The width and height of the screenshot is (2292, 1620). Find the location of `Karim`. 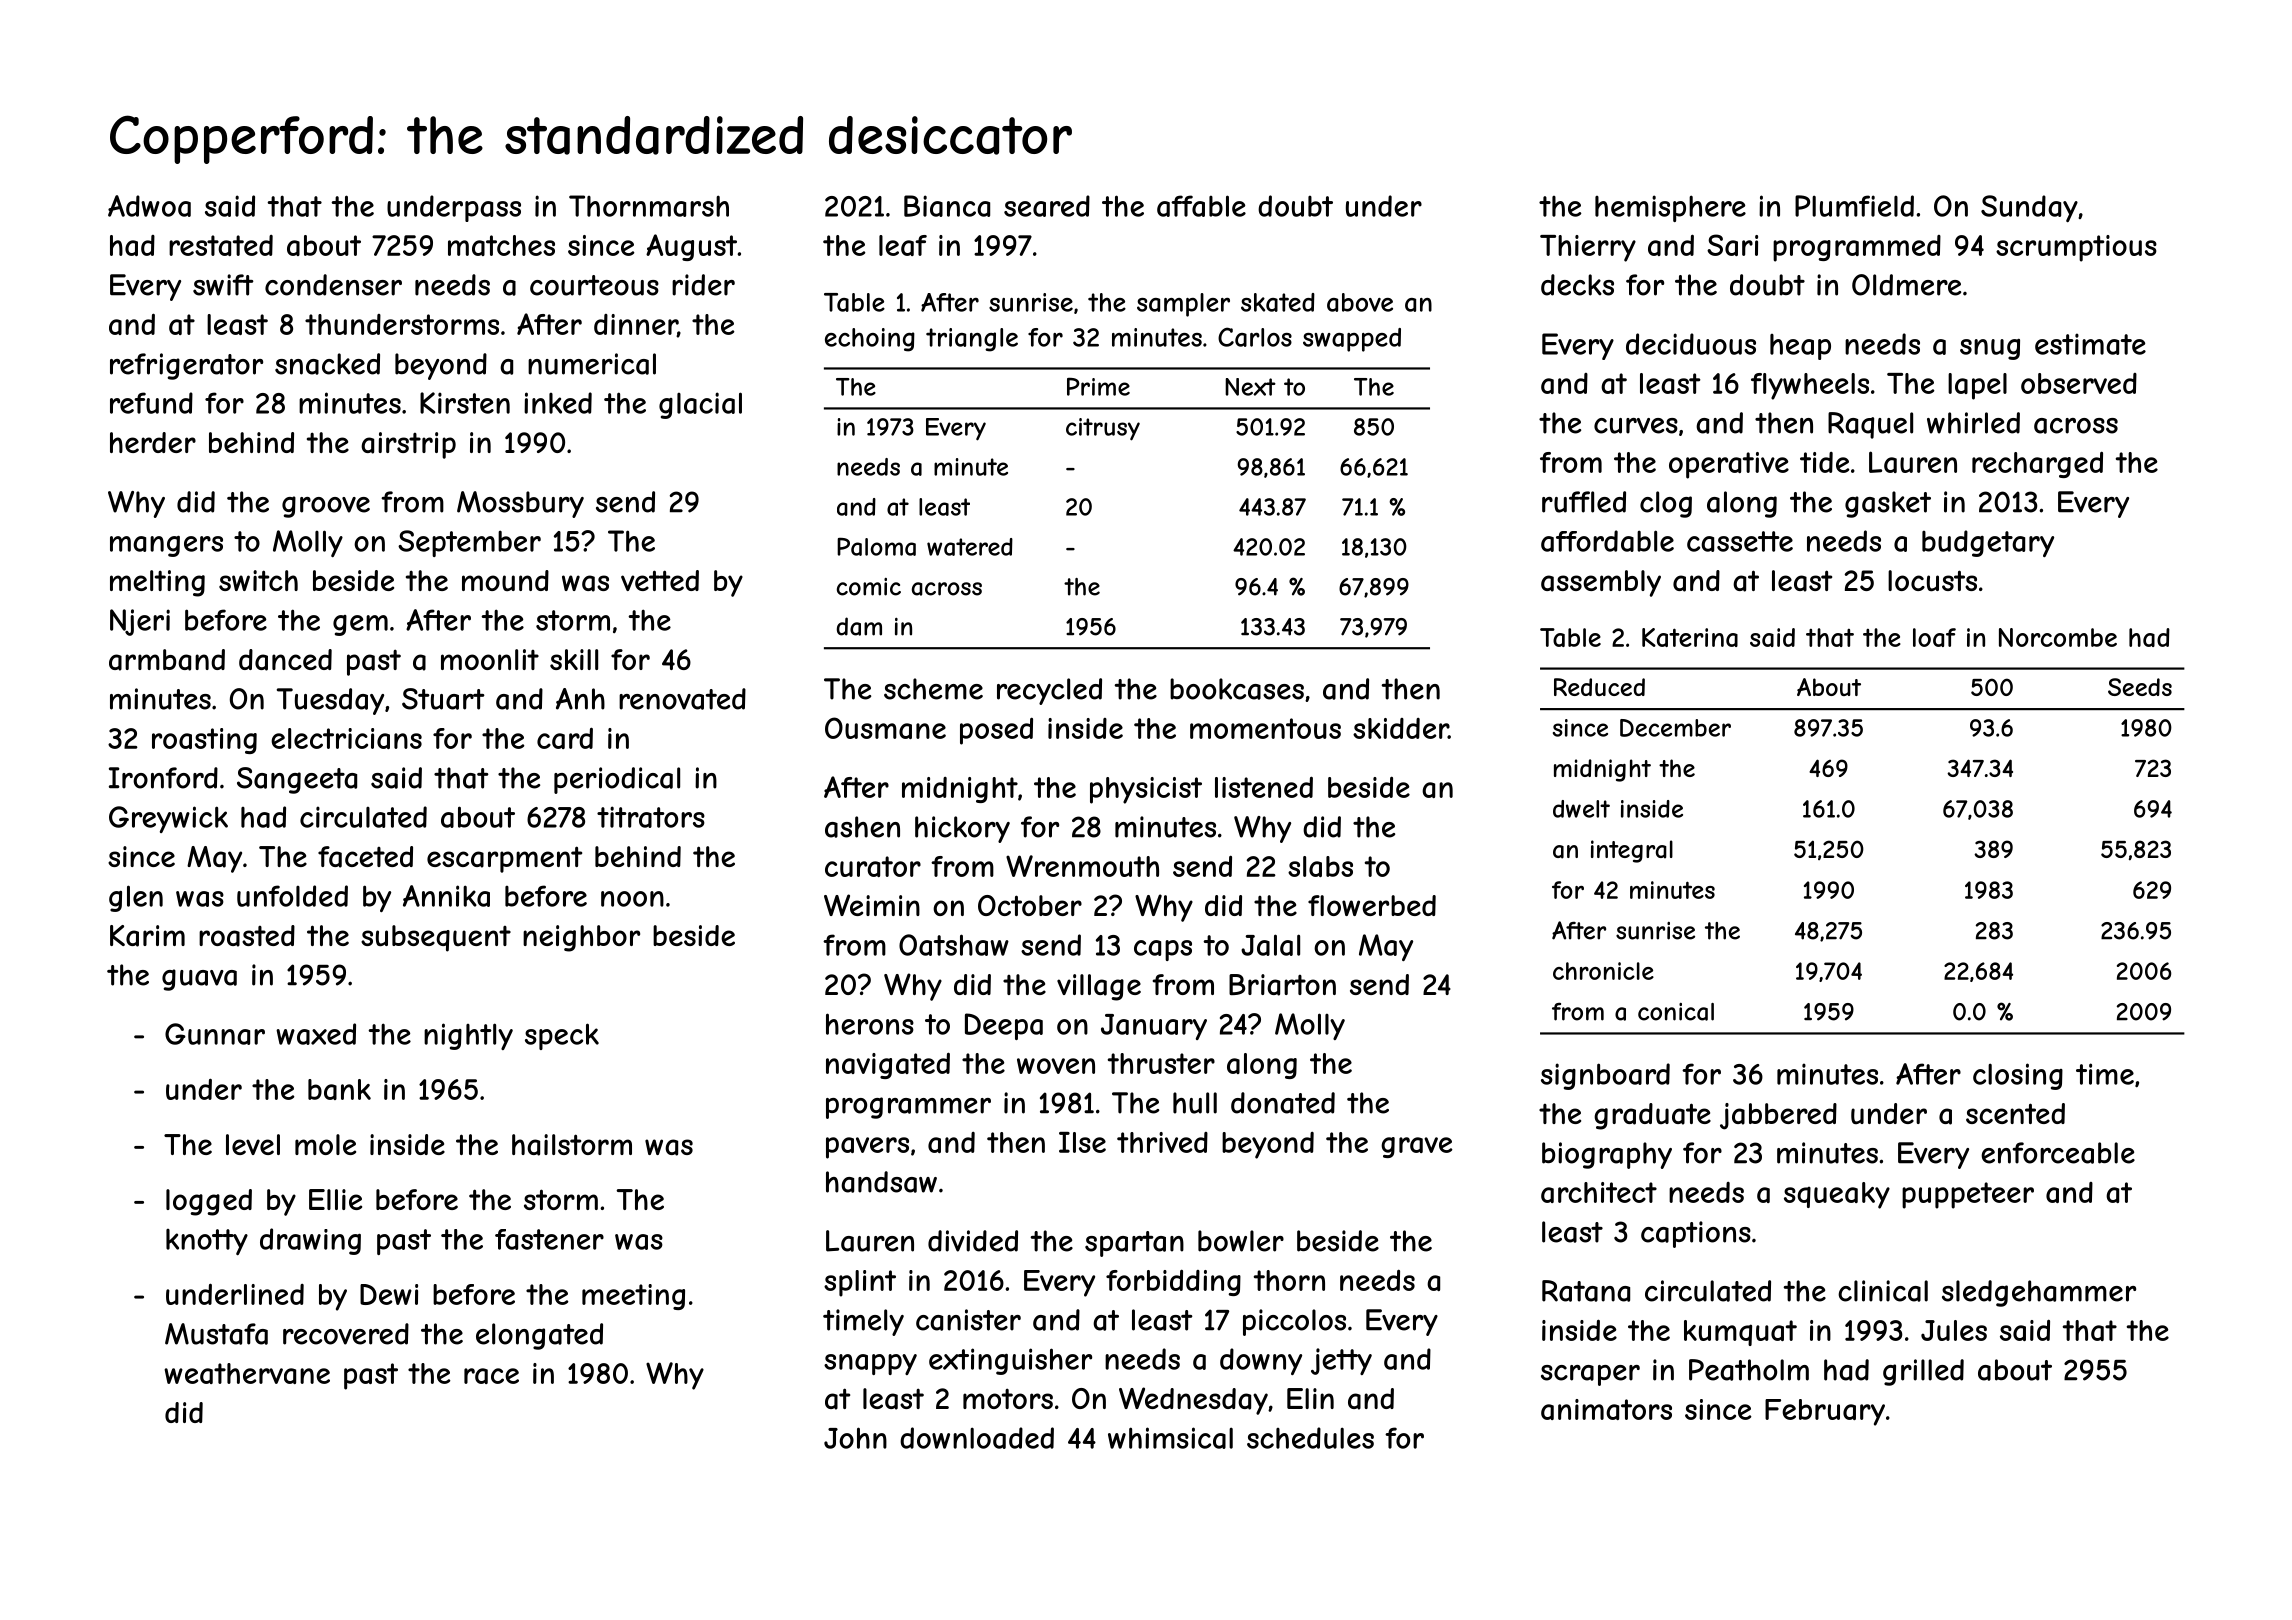

Karim is located at coordinates (147, 936).
